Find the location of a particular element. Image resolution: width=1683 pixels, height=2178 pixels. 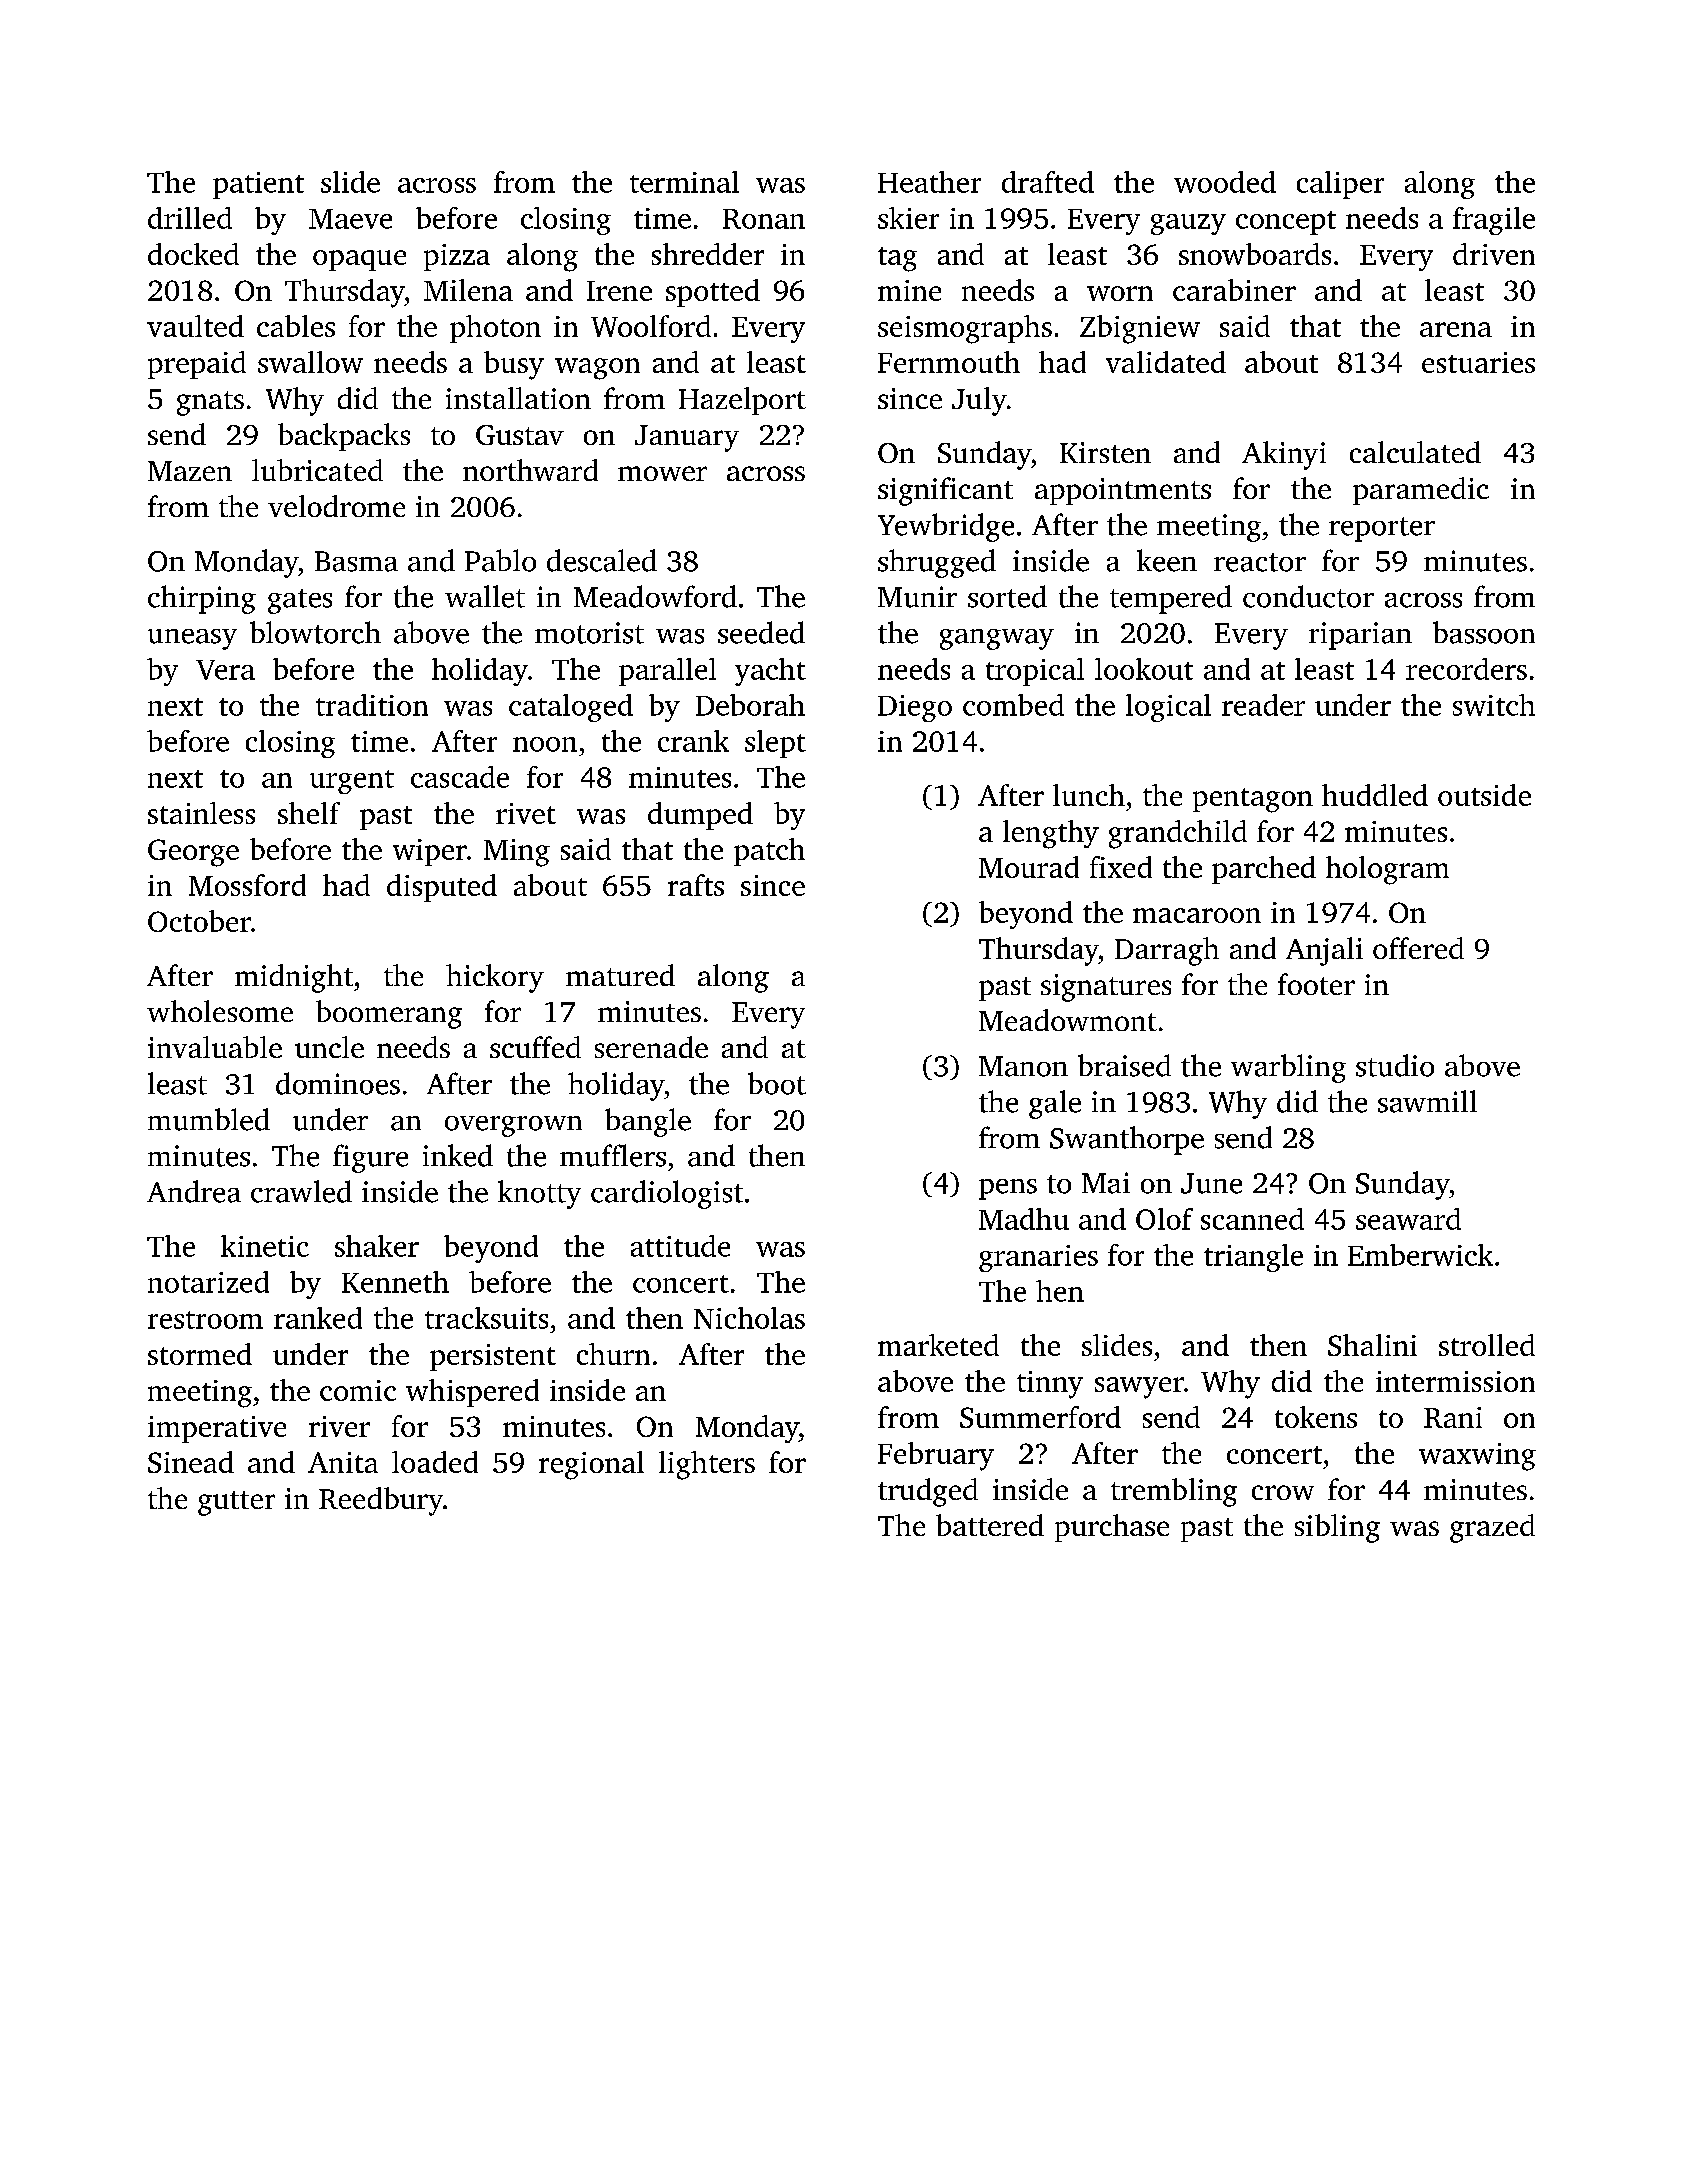

cardiologist is located at coordinates (667, 1194).
